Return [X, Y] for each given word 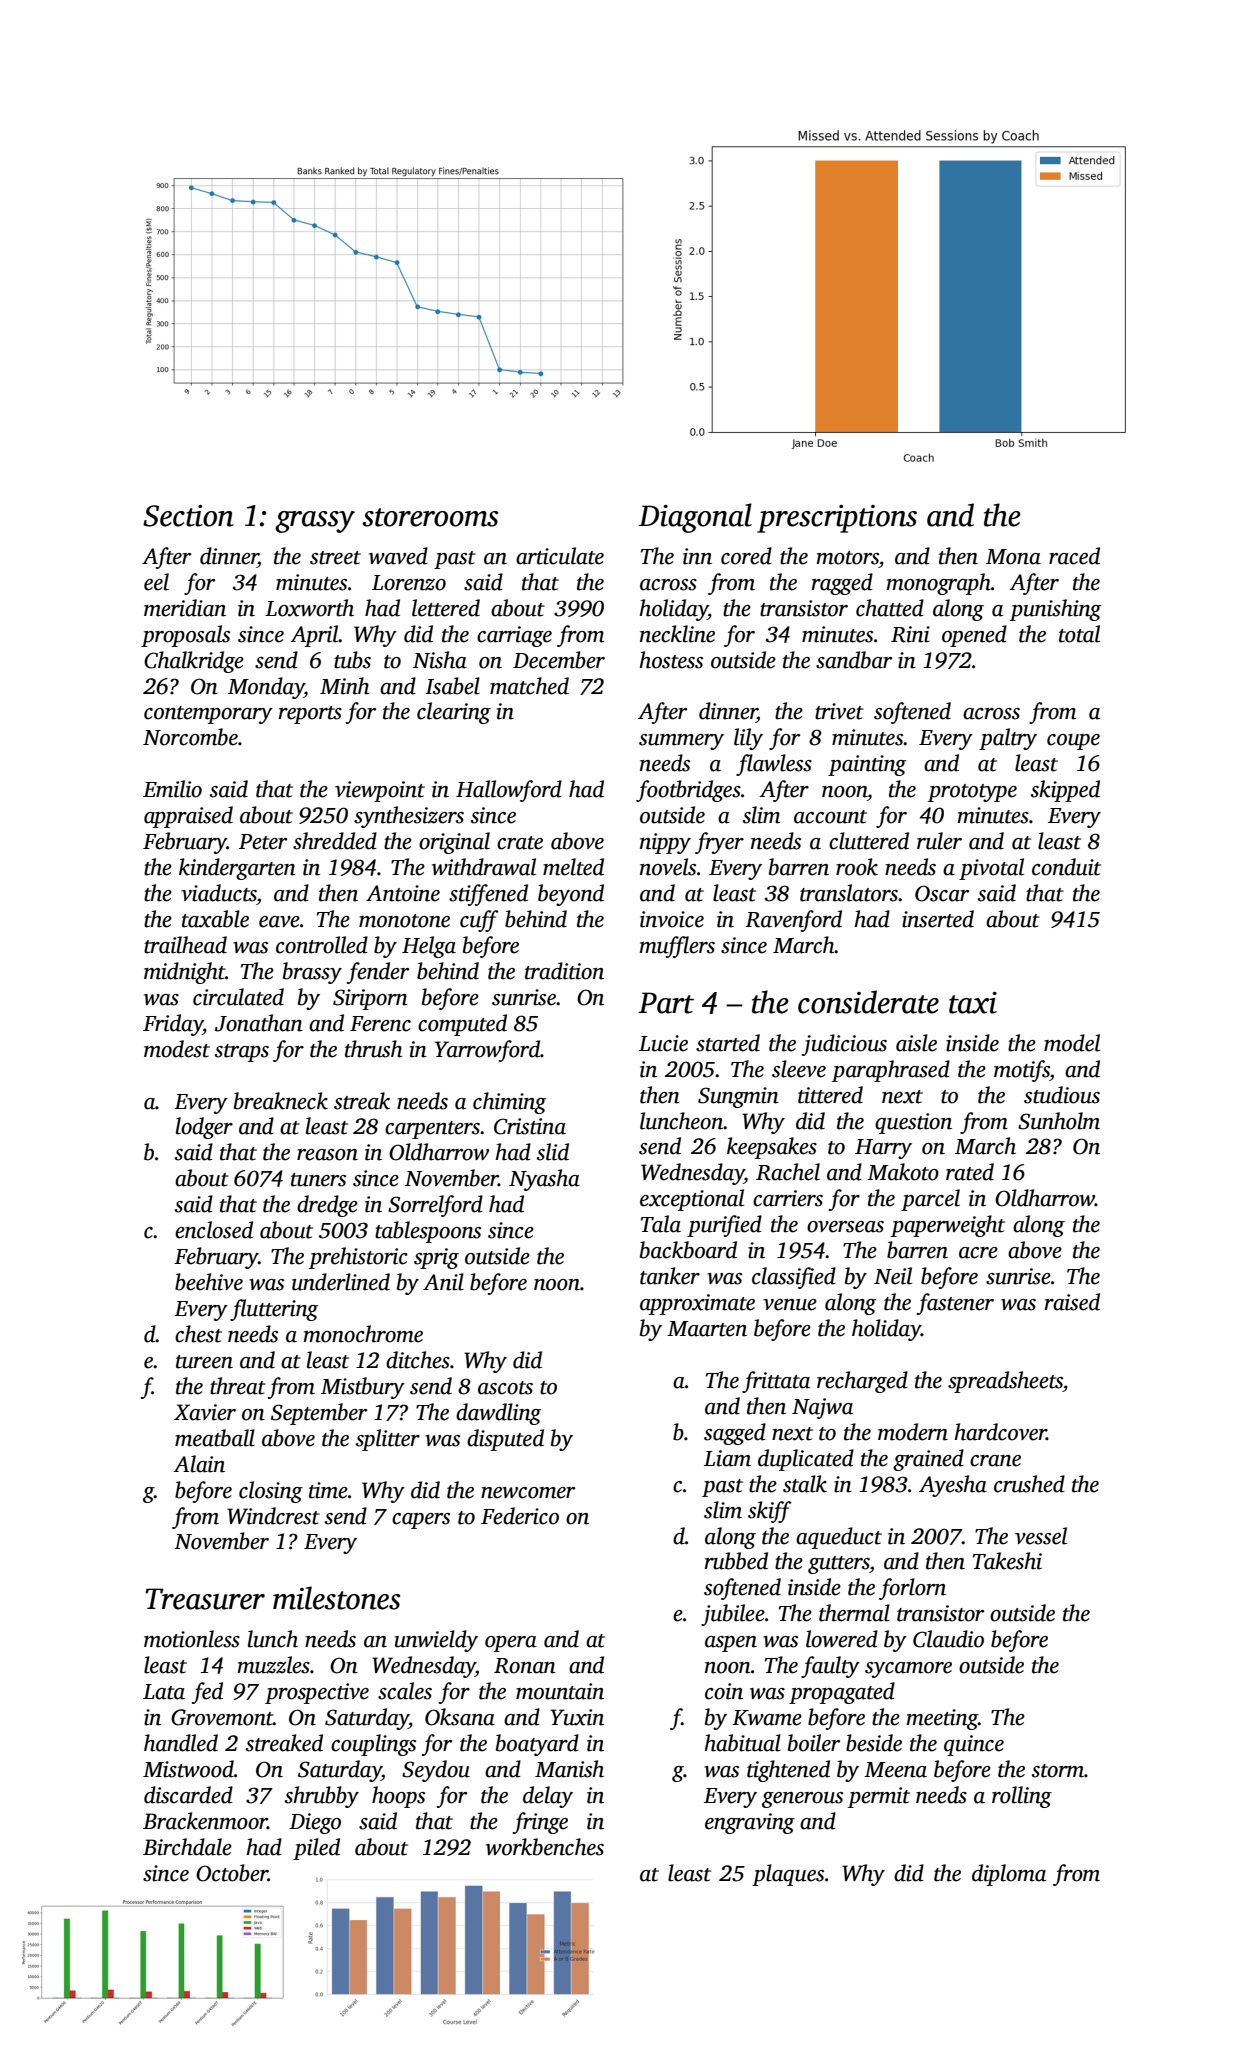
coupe [1073, 742]
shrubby [322, 1797]
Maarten [707, 1329]
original [454, 843]
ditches [418, 1360]
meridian [185, 608]
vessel [1041, 1536]
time [328, 1490]
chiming [509, 1103]
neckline [677, 634]
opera [511, 1644]
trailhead [185, 945]
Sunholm [1059, 1121]
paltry [1008, 739]
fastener [955, 1304]
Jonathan [259, 1023]
